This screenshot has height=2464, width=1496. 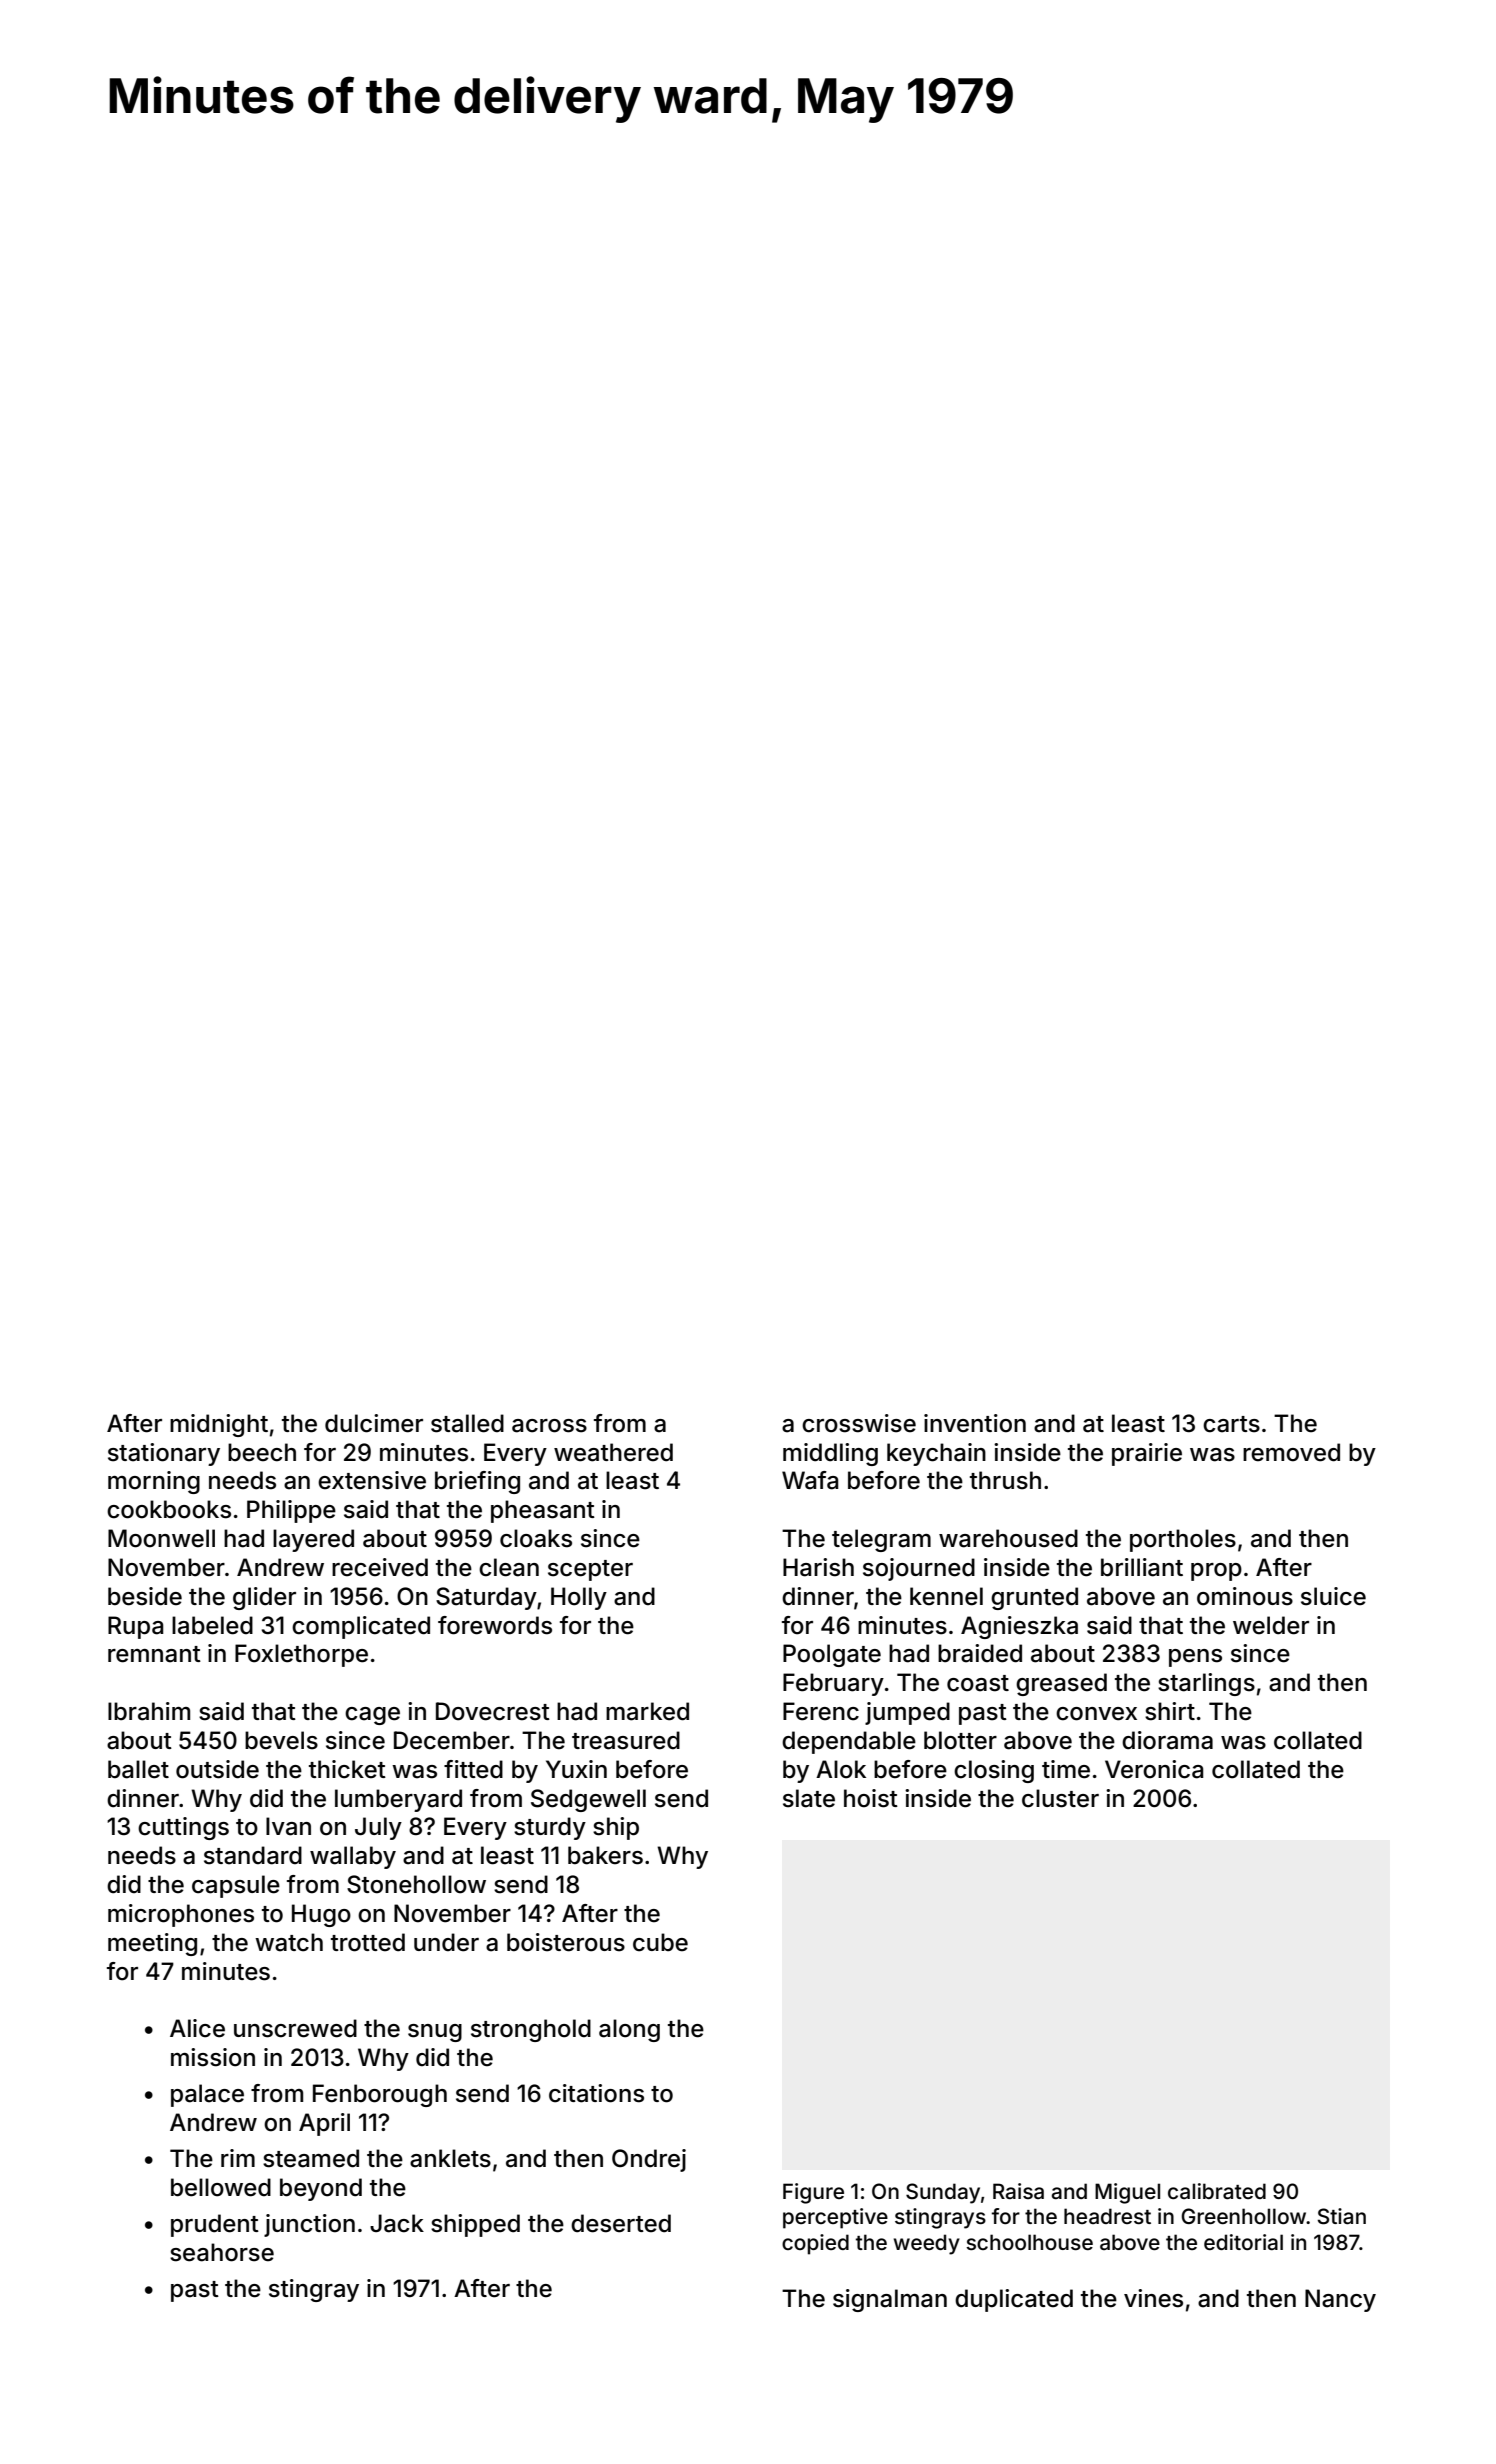 What do you see at coordinates (1034, 1598) in the screenshot?
I see `grunted` at bounding box center [1034, 1598].
